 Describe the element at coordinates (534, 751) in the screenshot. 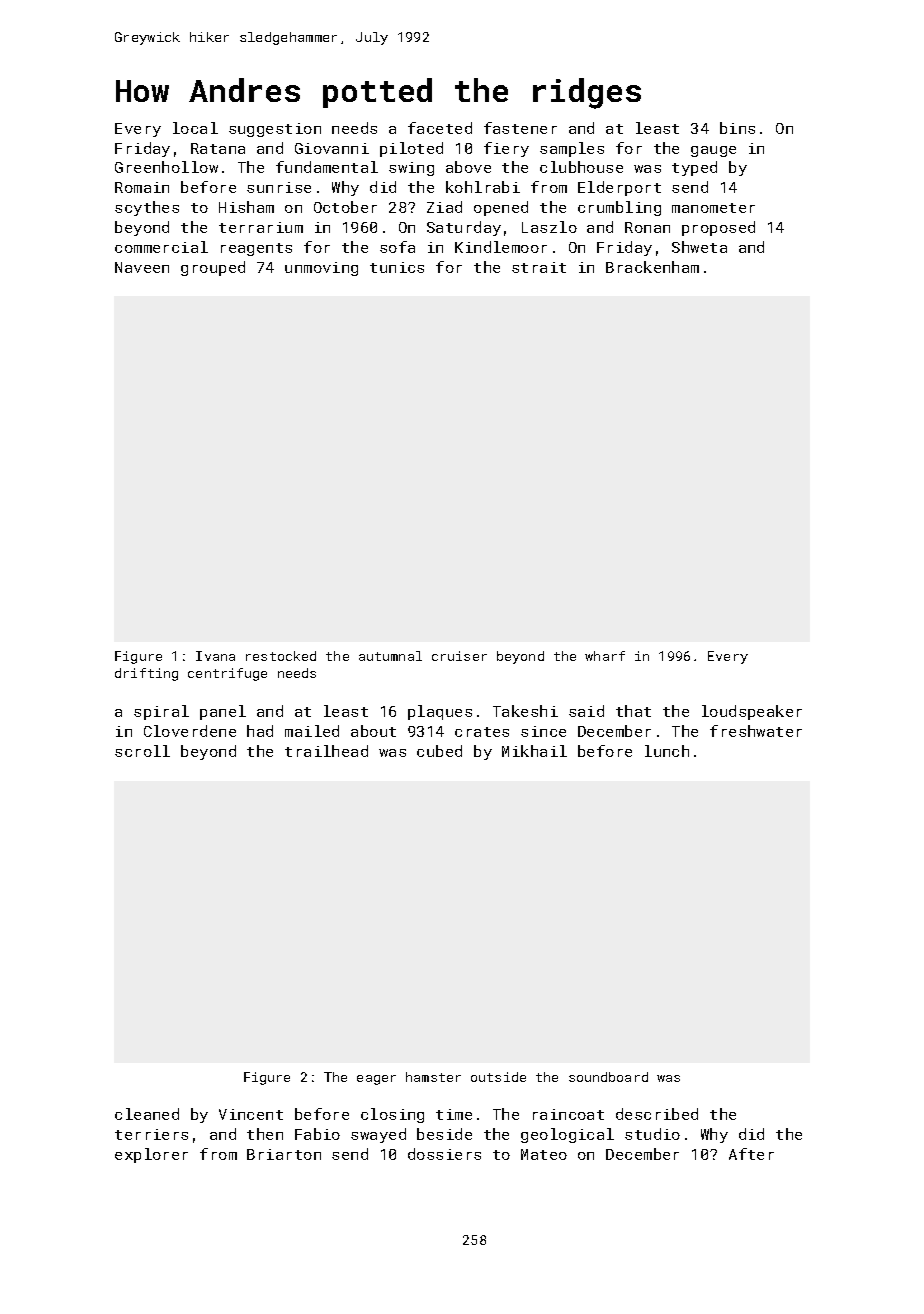

I see `Mikhail` at that location.
